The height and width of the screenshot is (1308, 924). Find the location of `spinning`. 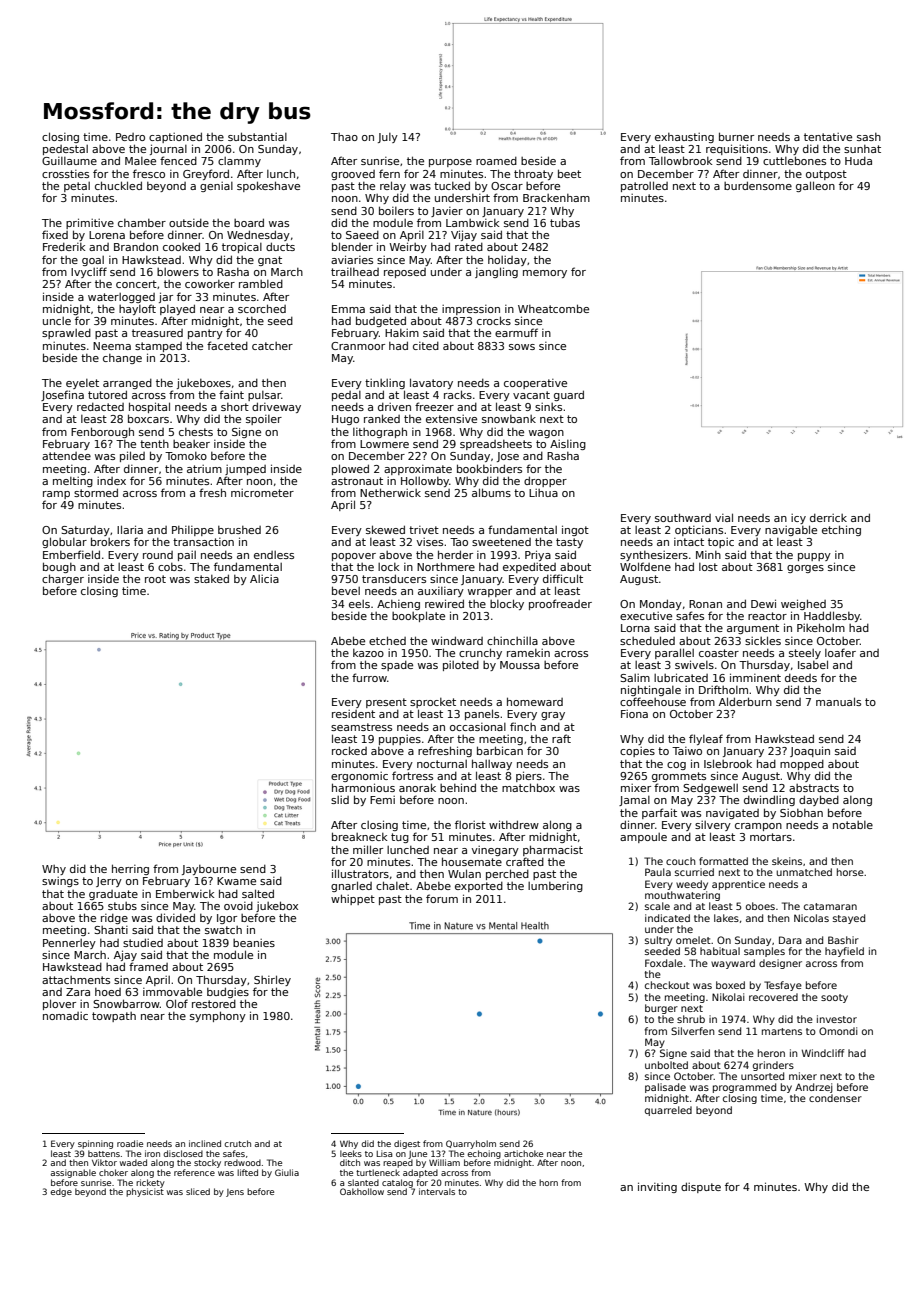

spinning is located at coordinates (95, 1144).
